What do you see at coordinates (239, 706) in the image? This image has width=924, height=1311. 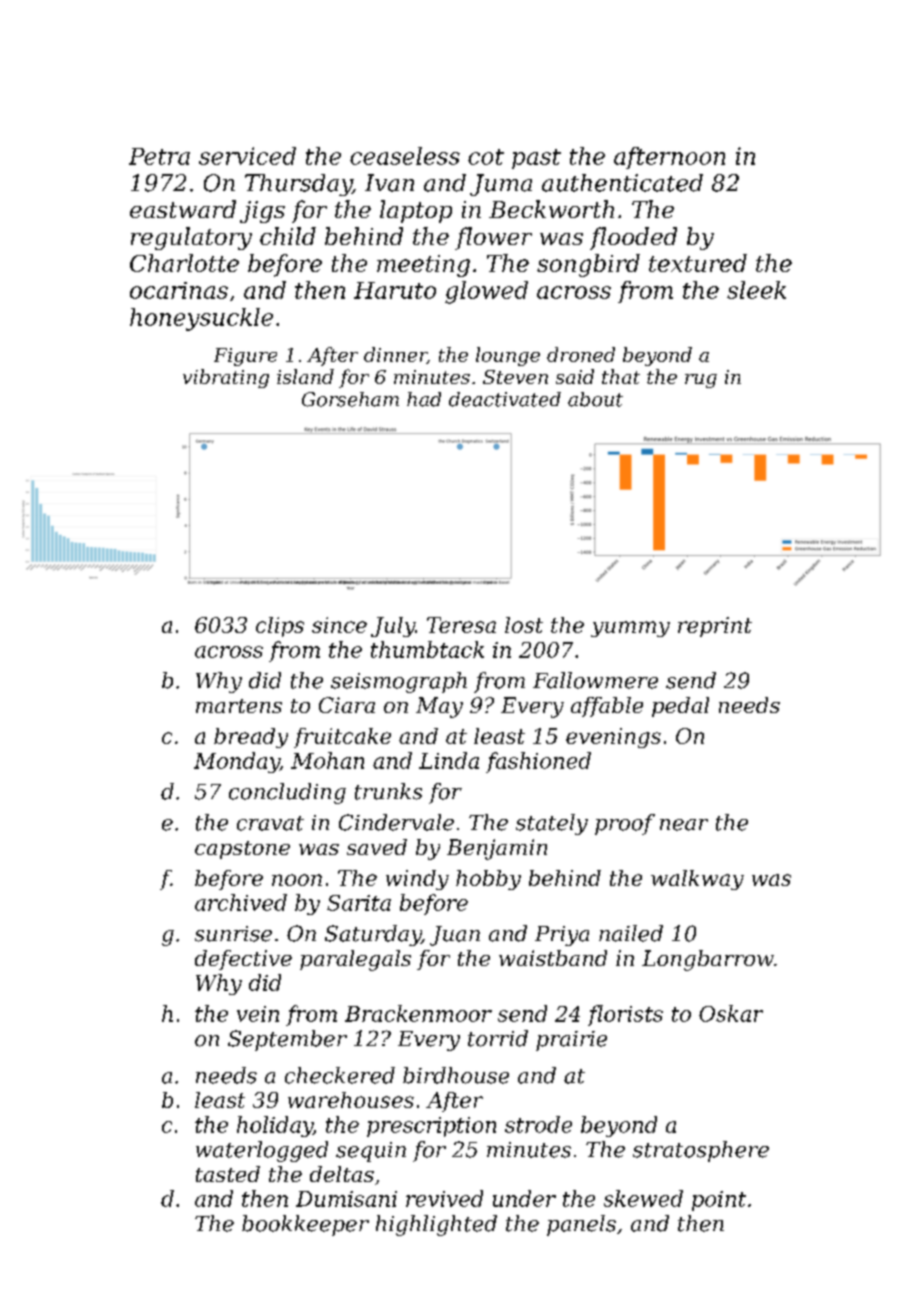 I see `martens` at bounding box center [239, 706].
